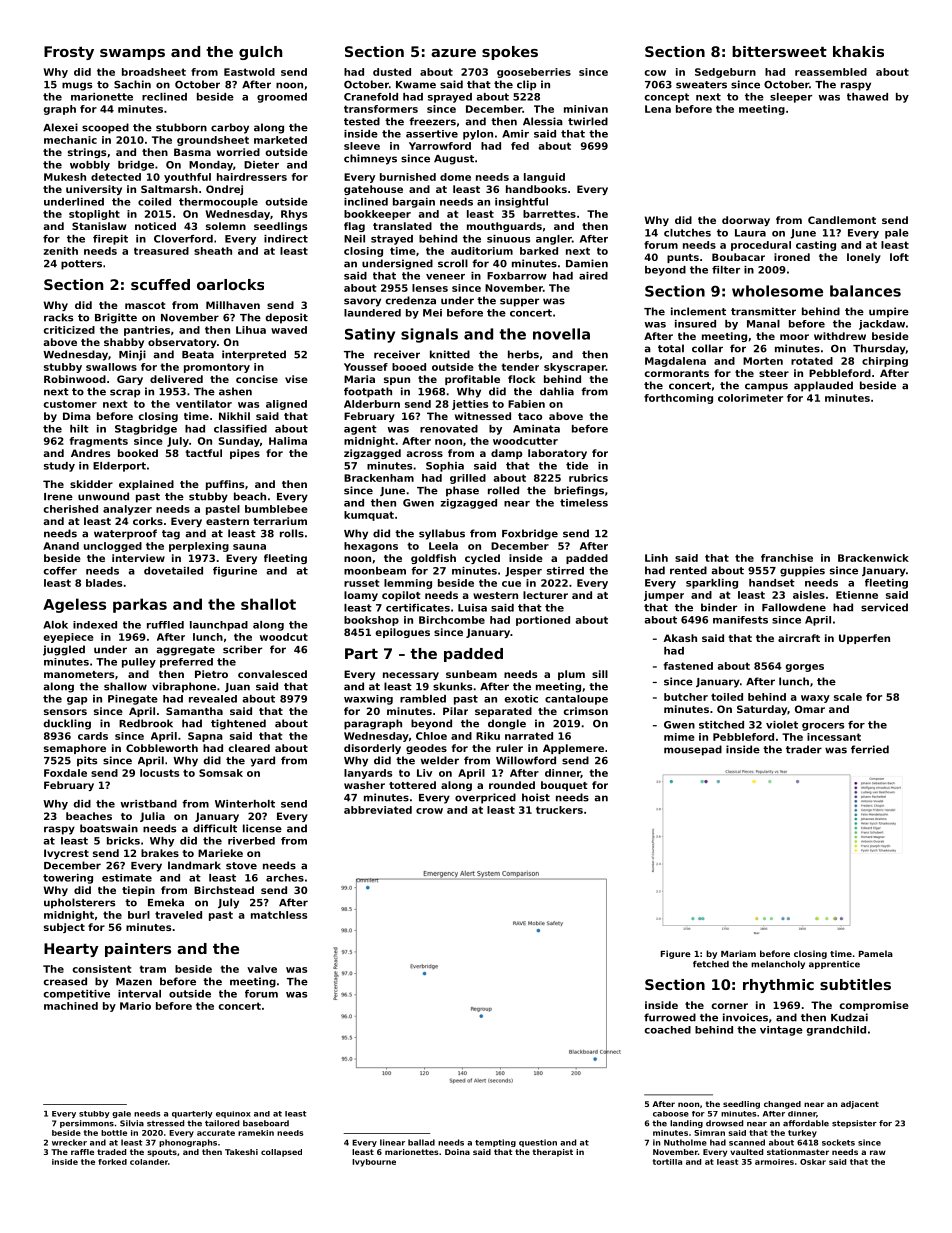  I want to click on Hearty, so click(71, 950).
